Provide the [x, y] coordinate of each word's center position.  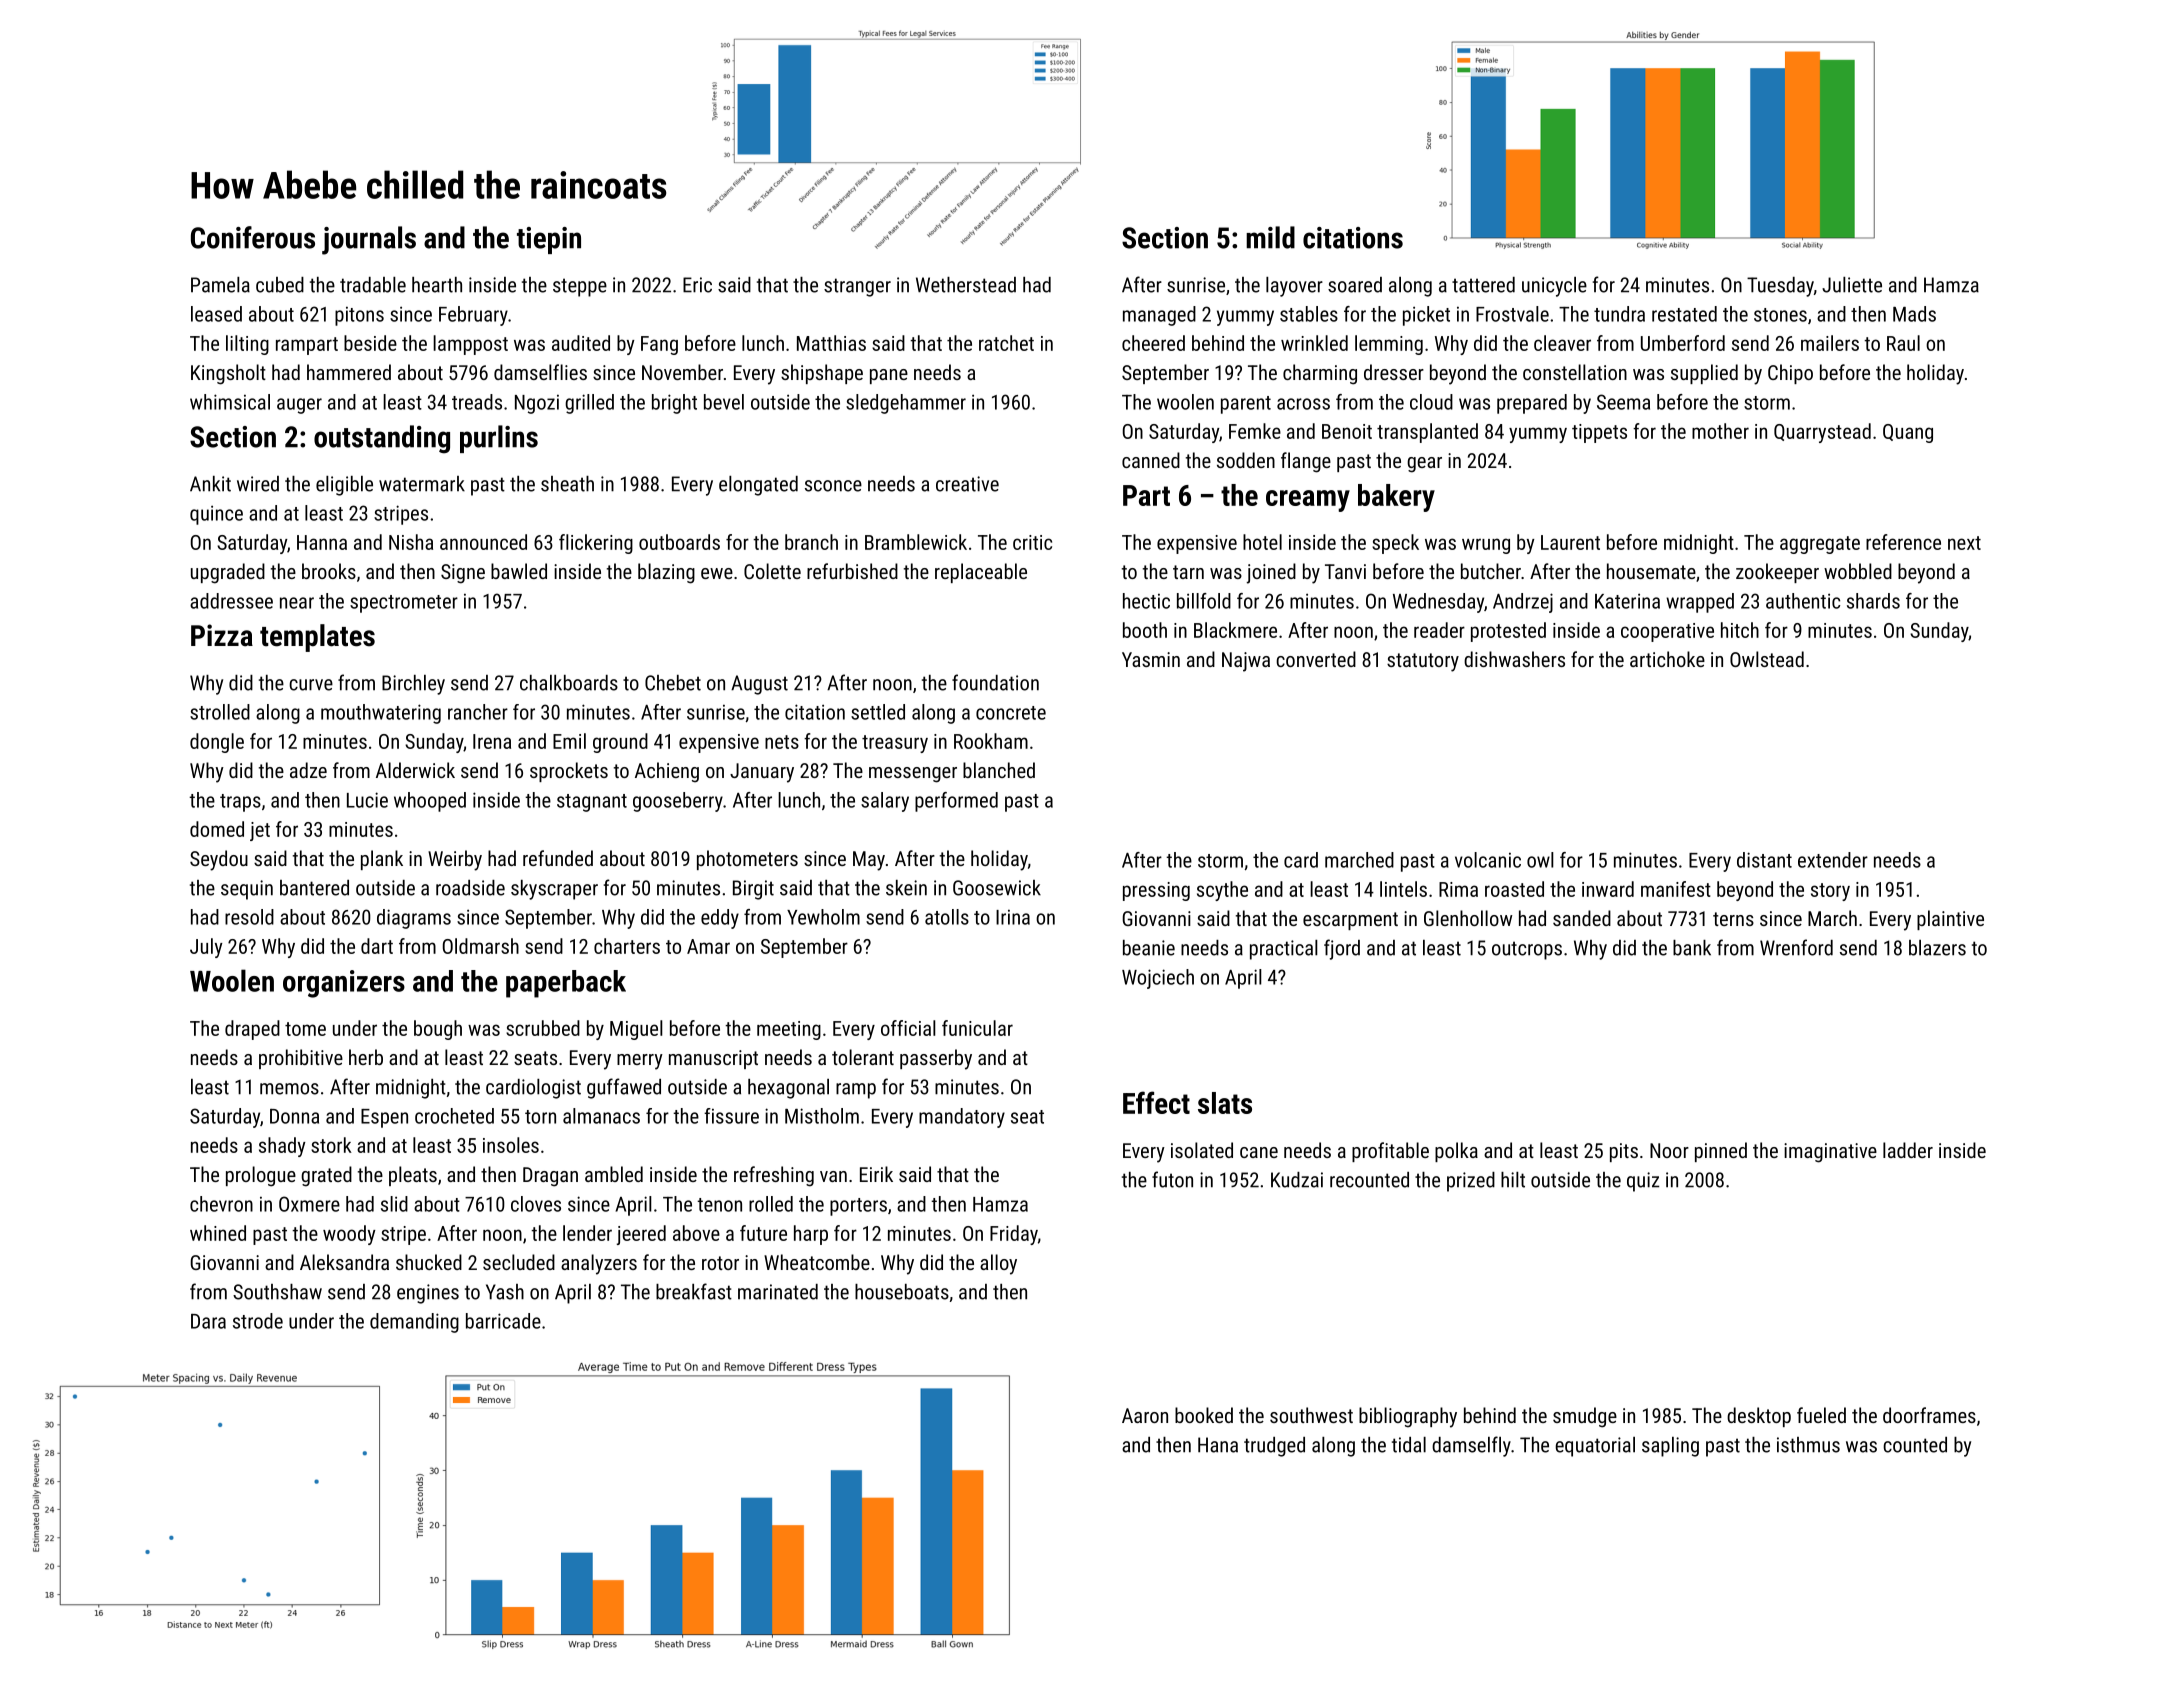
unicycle [1554, 287]
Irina [1013, 917]
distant [1764, 860]
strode [258, 1321]
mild [1270, 237]
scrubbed [543, 1028]
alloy [998, 1264]
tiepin [549, 240]
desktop [1759, 1417]
